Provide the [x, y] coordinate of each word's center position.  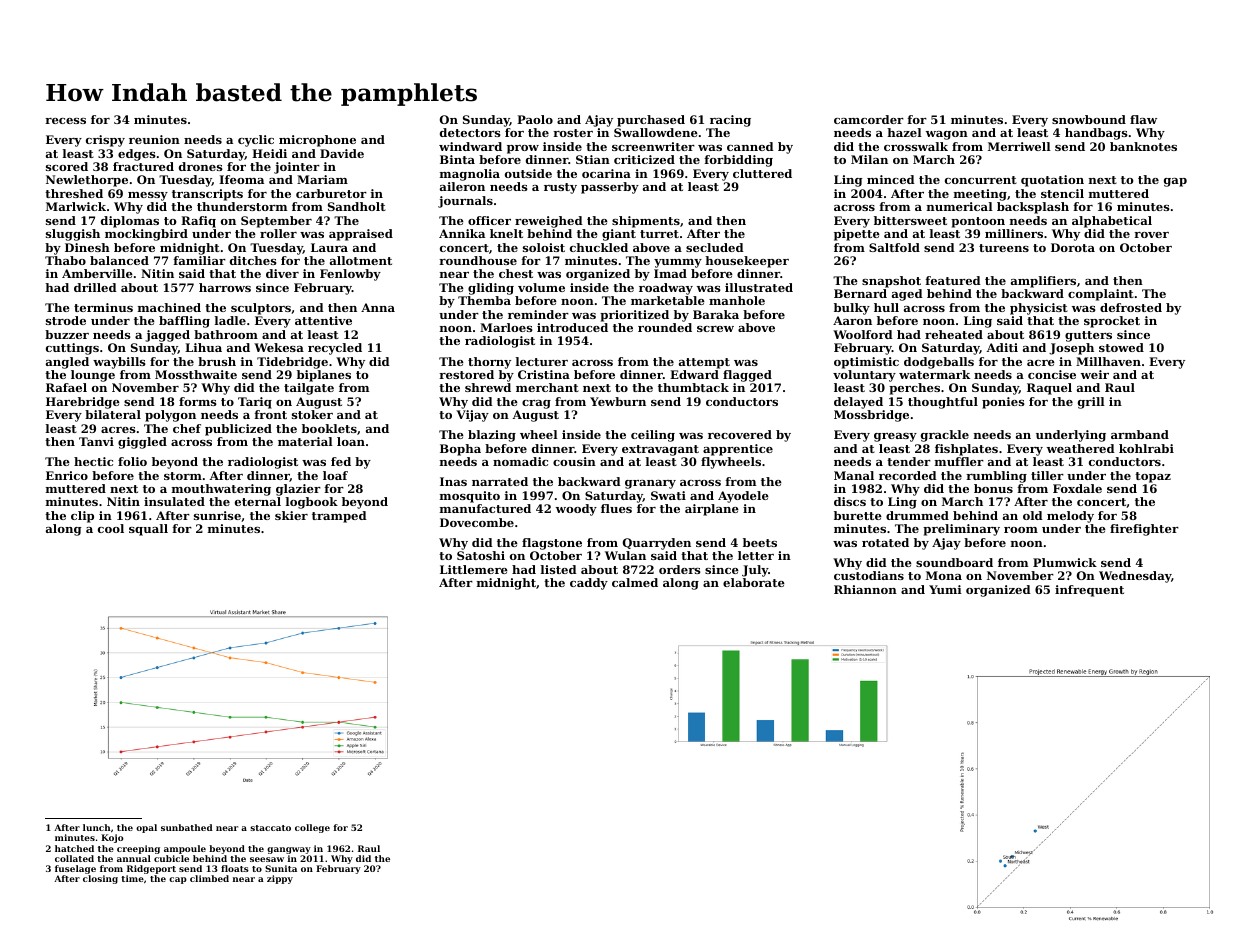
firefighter [1144, 530]
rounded [665, 327]
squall [148, 530]
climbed [209, 878]
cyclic [256, 141]
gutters [1088, 336]
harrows [225, 287]
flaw [1143, 119]
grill [1091, 403]
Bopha [460, 450]
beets [760, 542]
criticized [644, 159]
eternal [258, 501]
